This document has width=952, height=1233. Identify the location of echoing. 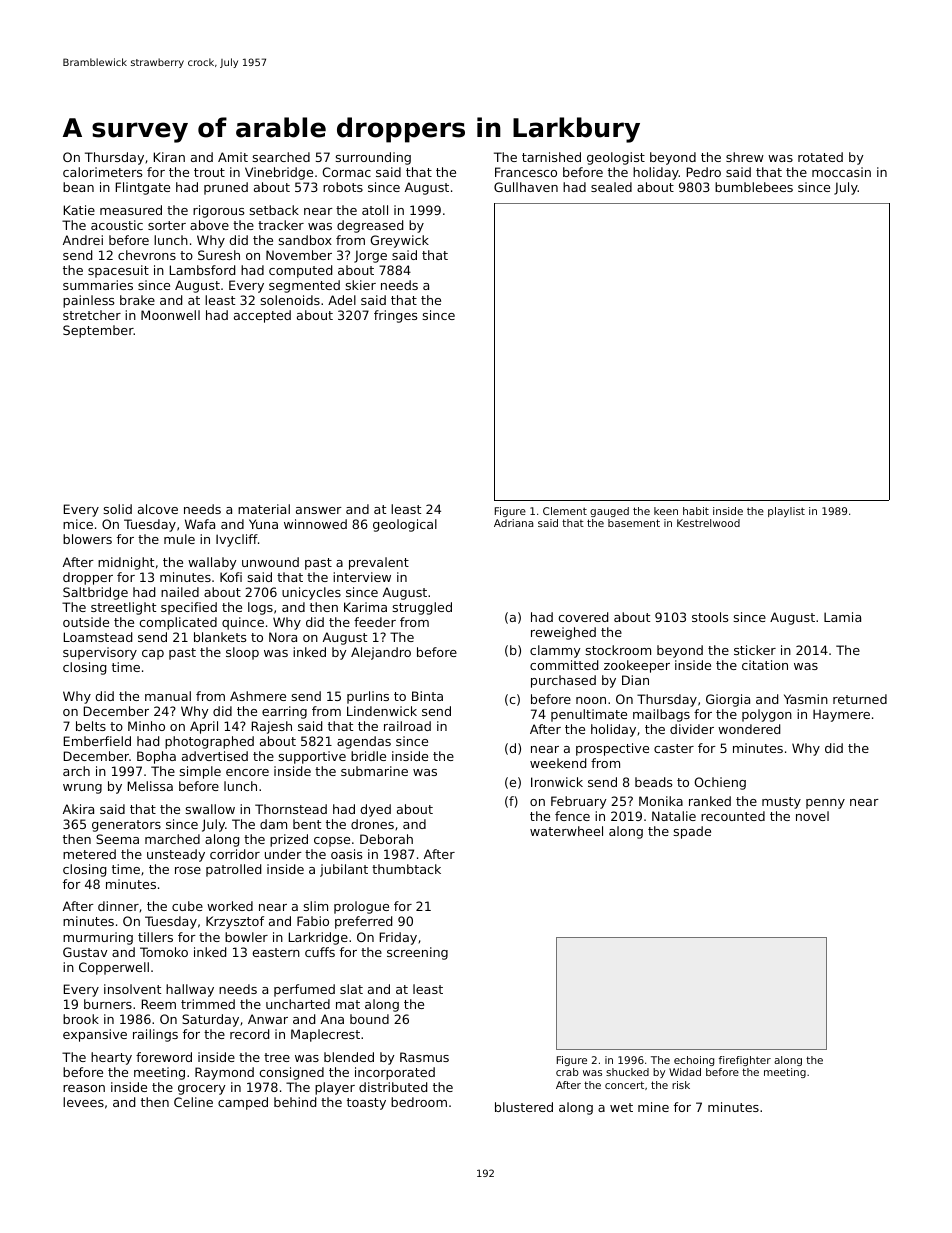
(694, 1061).
